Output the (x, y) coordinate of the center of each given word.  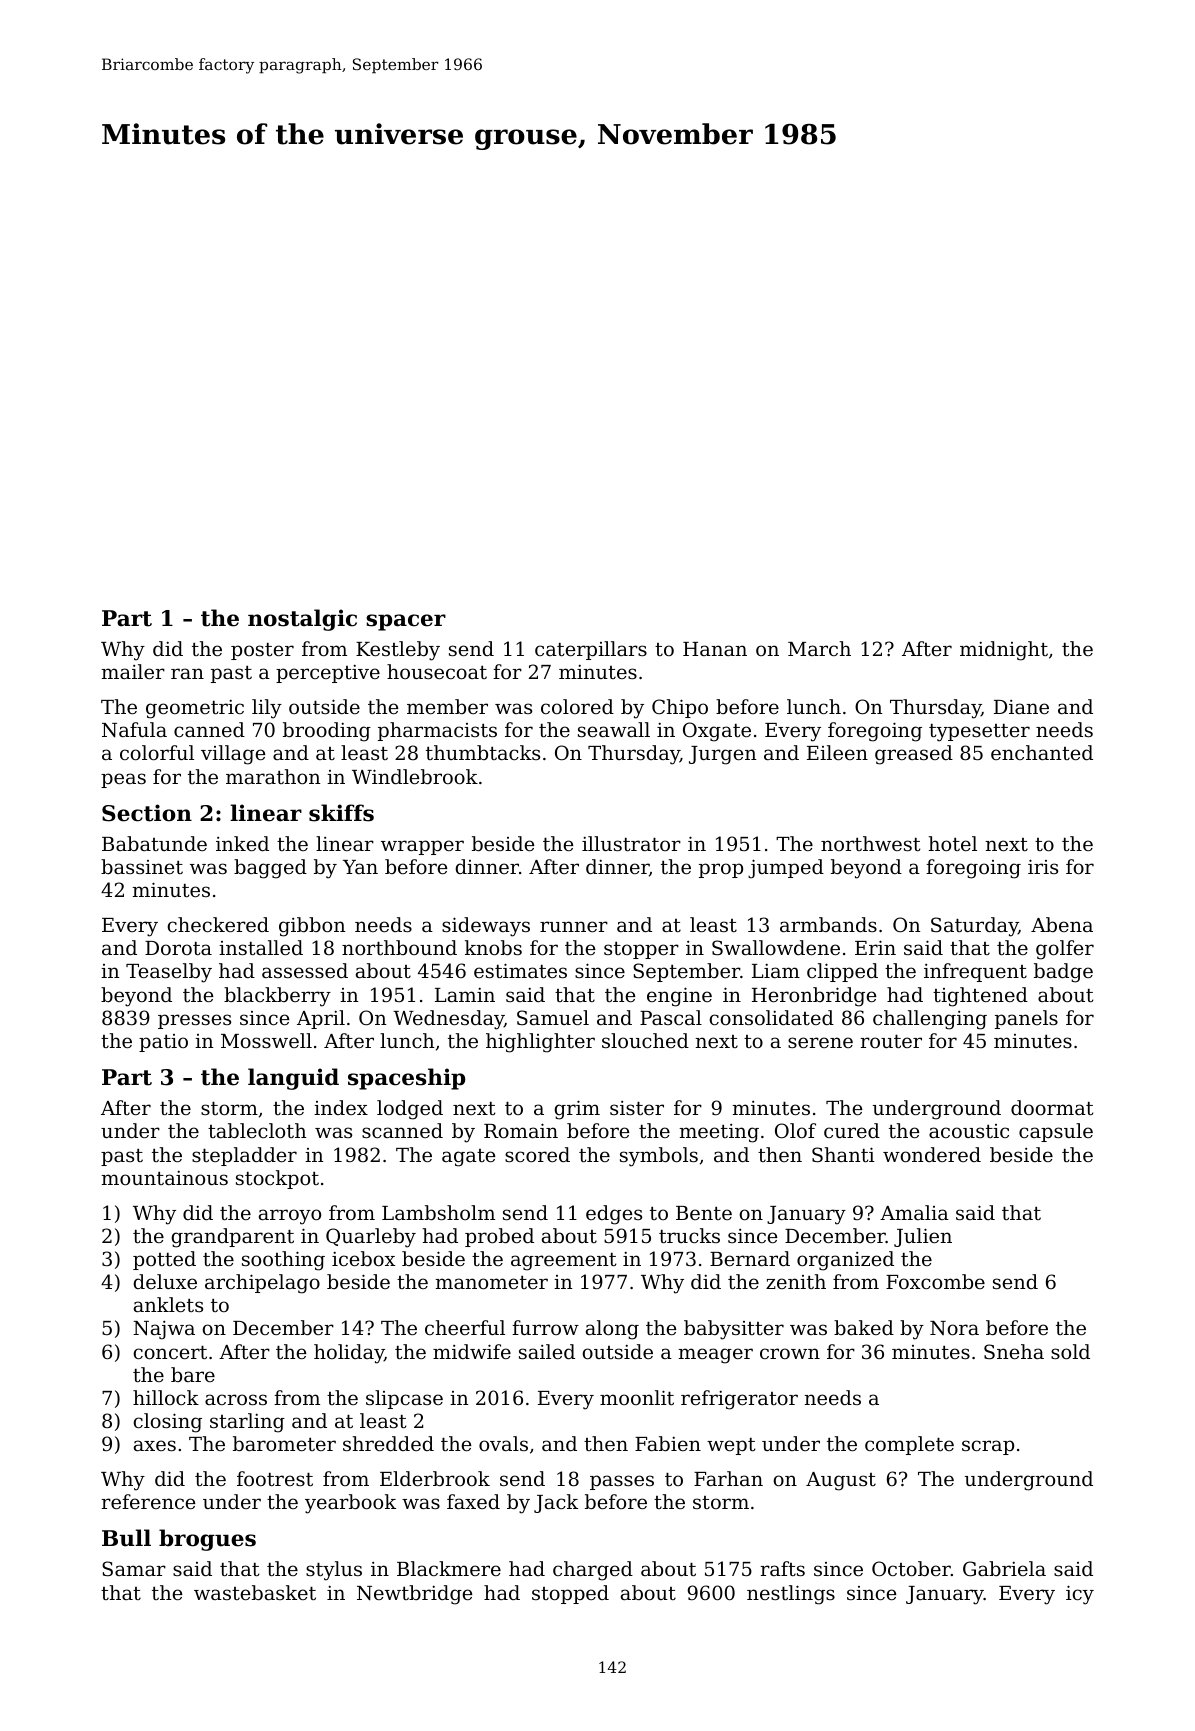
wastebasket (255, 1592)
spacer (406, 622)
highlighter (540, 1043)
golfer (1065, 950)
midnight (1004, 651)
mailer (133, 671)
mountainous (164, 1178)
